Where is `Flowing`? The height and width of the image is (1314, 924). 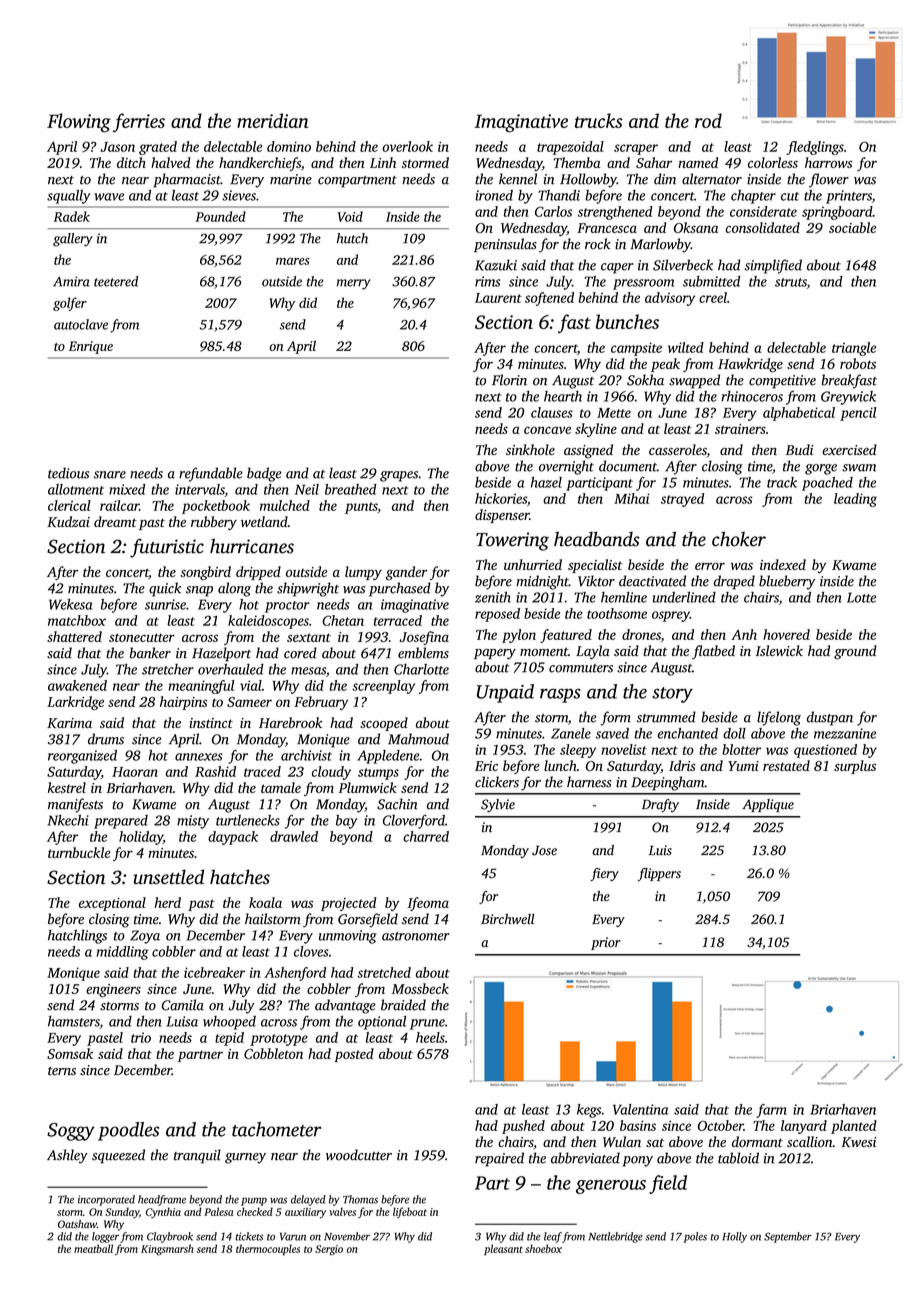 Flowing is located at coordinates (79, 123).
